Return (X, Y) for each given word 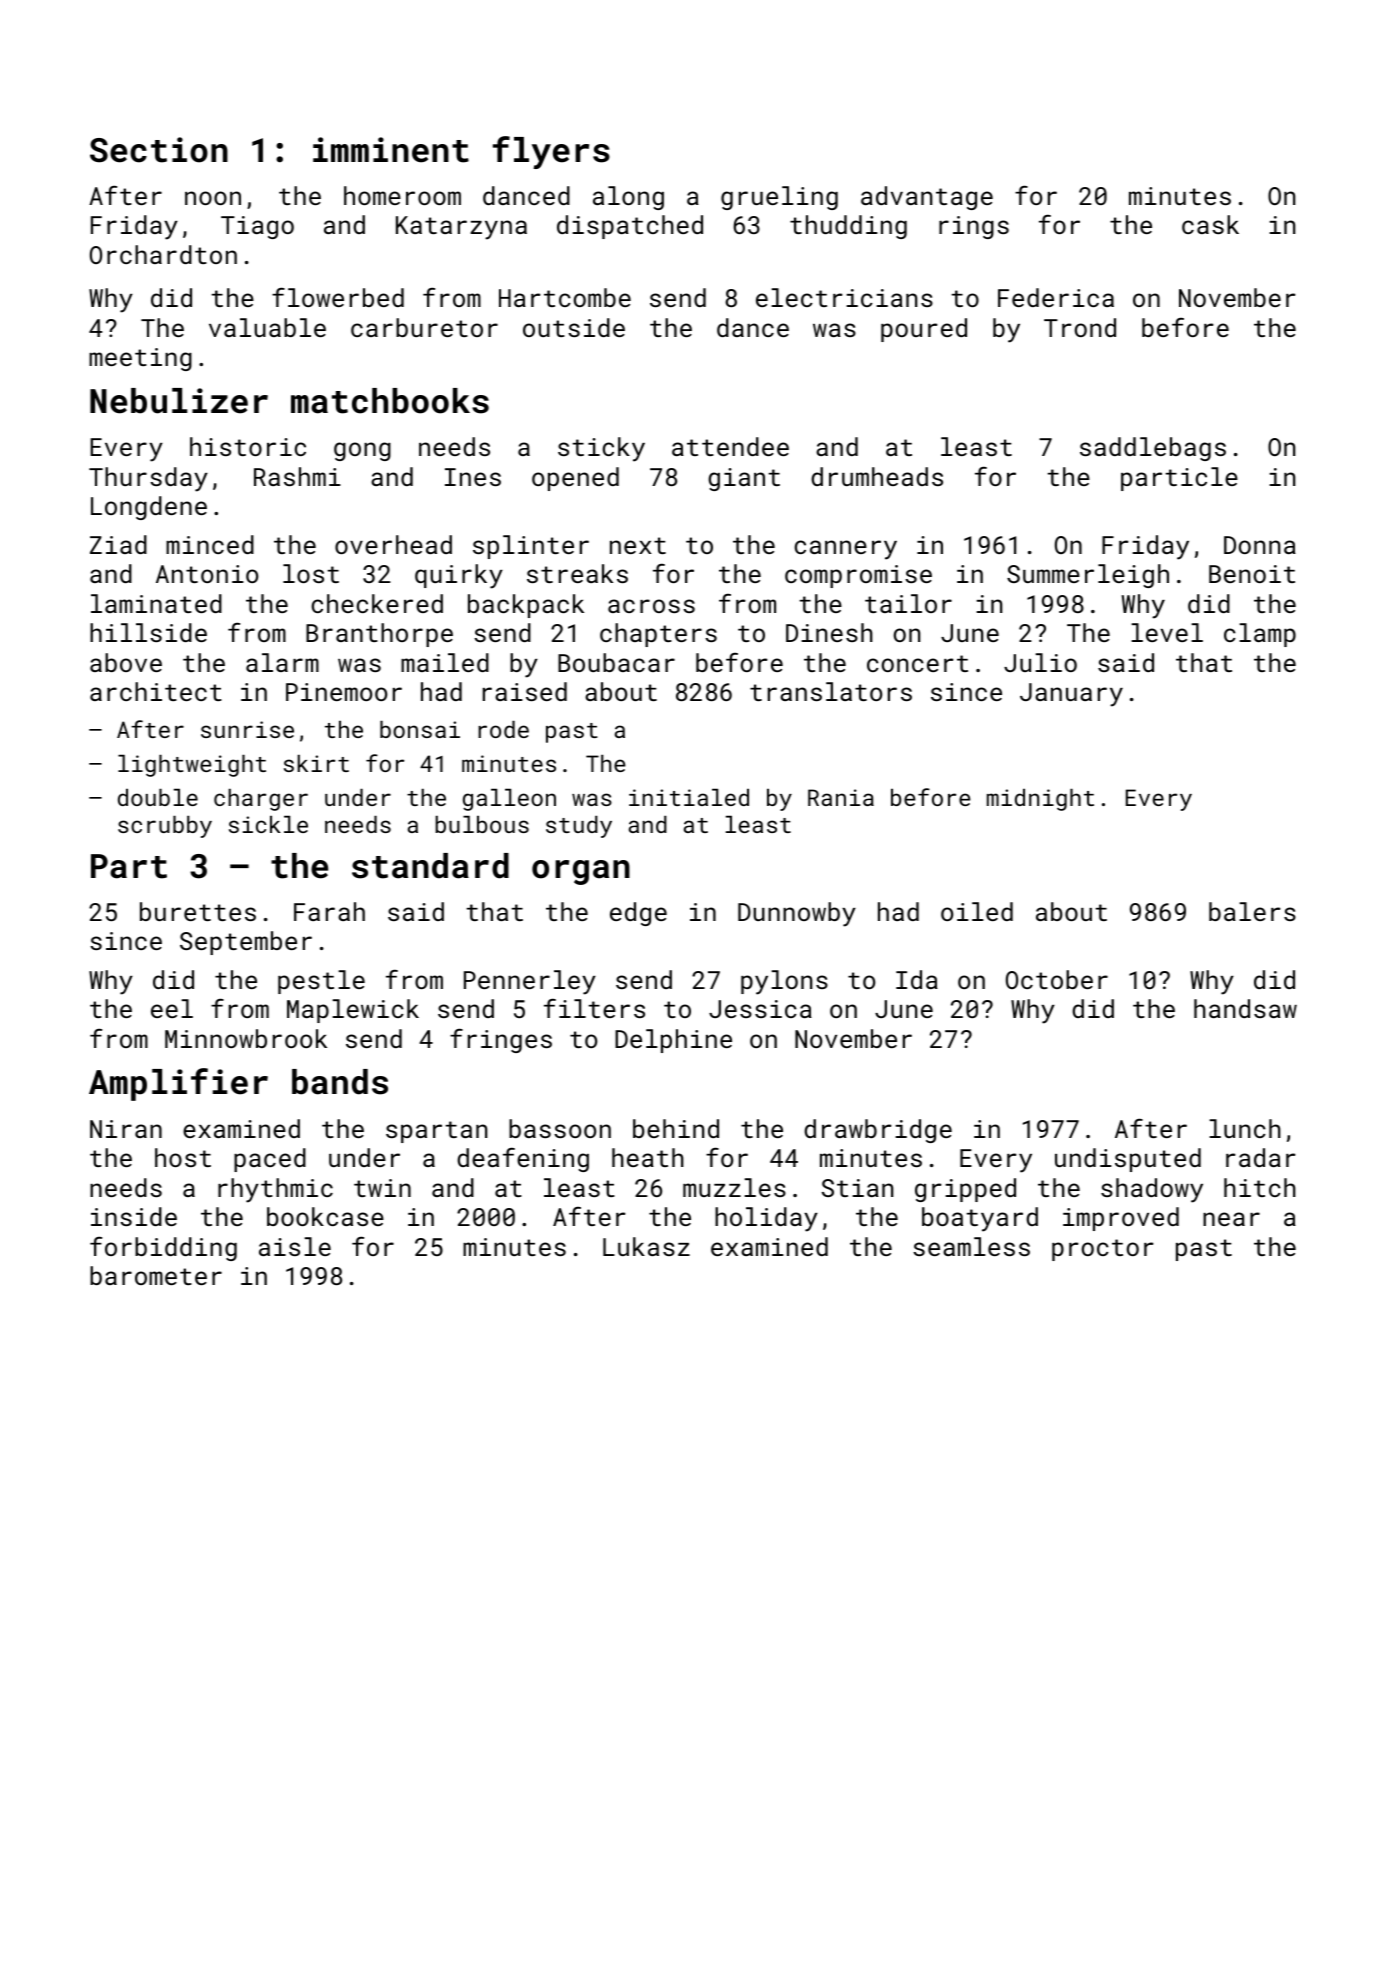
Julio (1040, 662)
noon (213, 198)
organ (581, 872)
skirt (316, 763)
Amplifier (178, 1084)
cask (1210, 224)
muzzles (734, 1187)
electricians (844, 297)
